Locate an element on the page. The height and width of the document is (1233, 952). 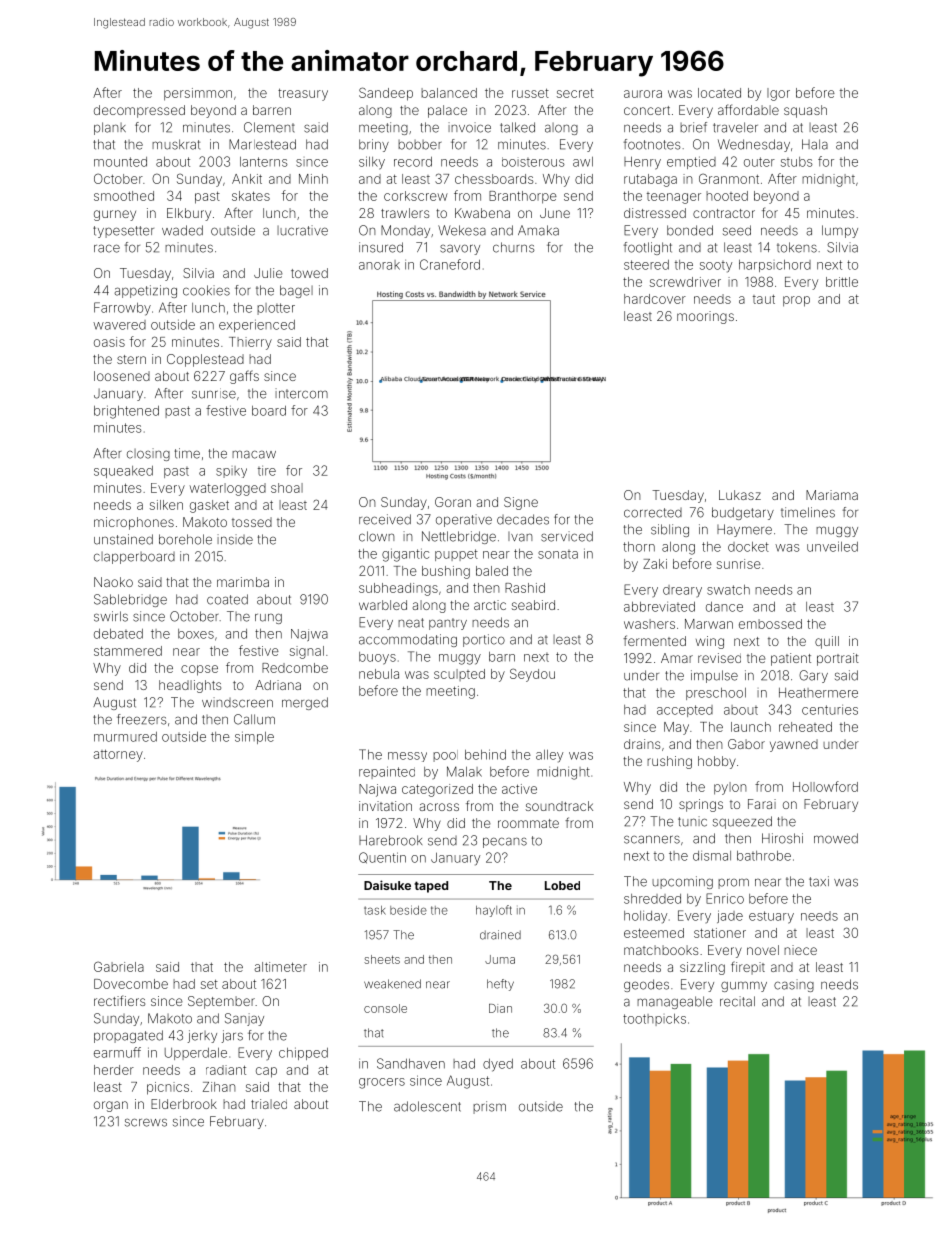
windscreen is located at coordinates (237, 702).
